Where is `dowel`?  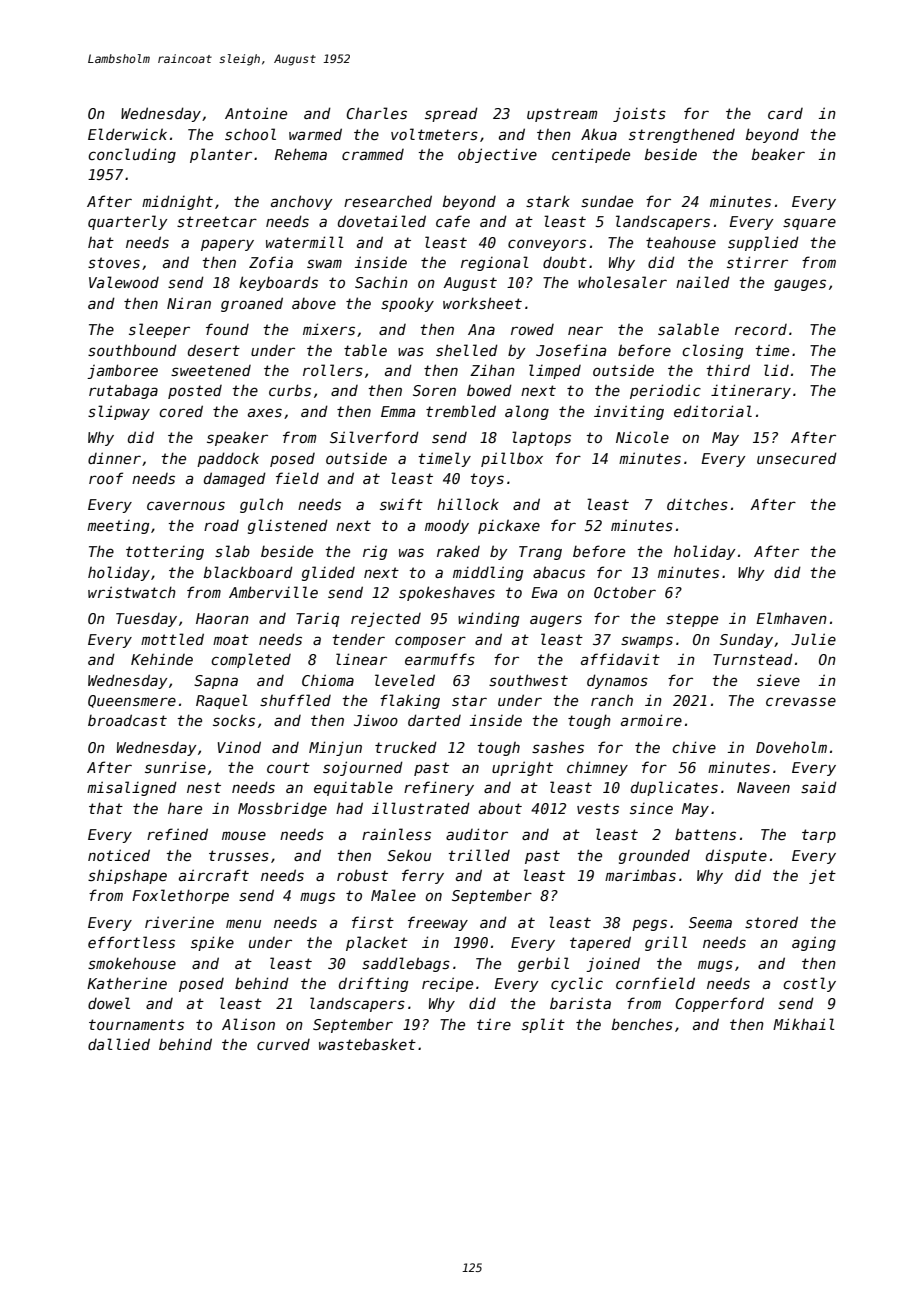
dowel is located at coordinates (109, 1003).
